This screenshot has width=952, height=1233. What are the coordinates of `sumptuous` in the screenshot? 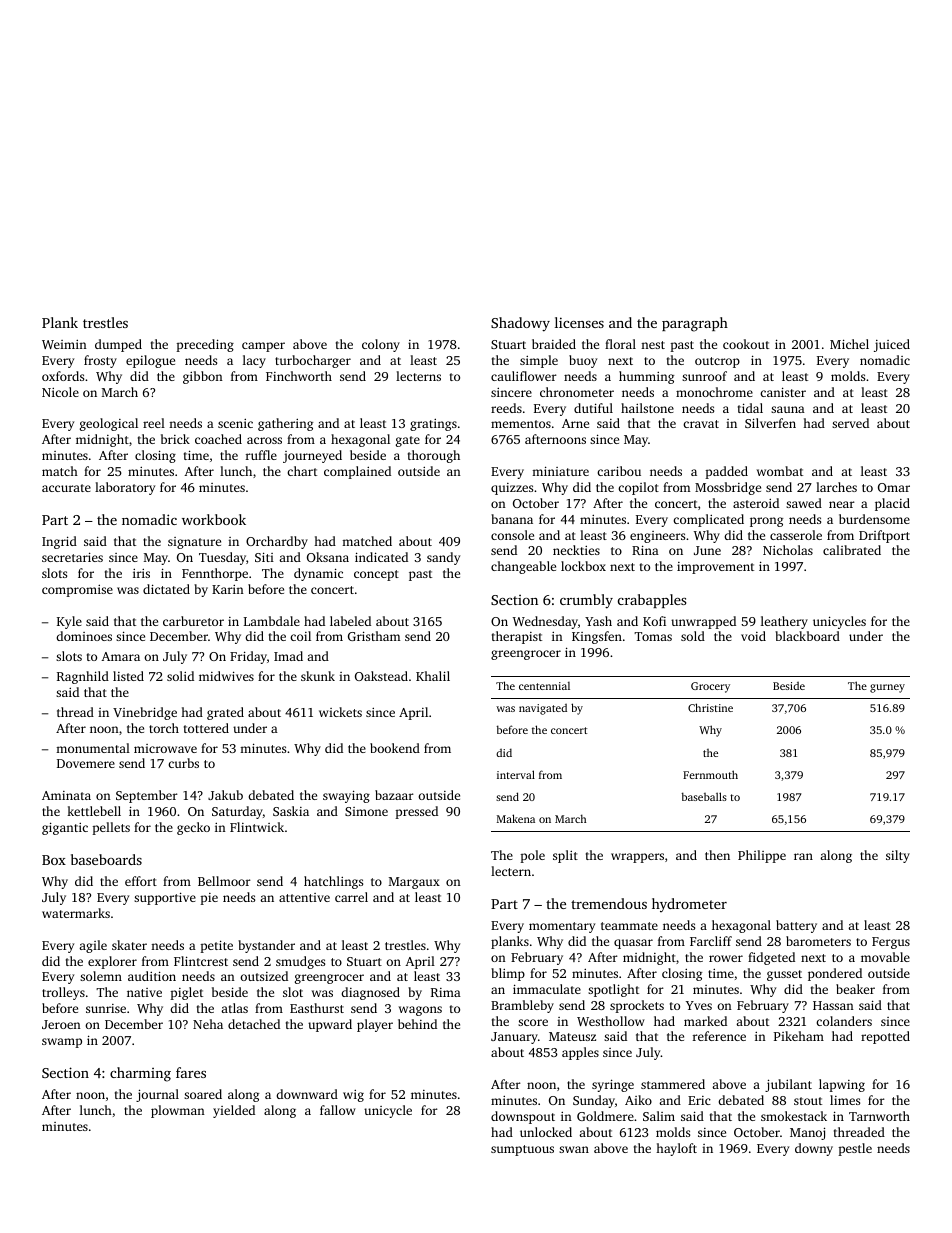 It's located at (522, 1150).
